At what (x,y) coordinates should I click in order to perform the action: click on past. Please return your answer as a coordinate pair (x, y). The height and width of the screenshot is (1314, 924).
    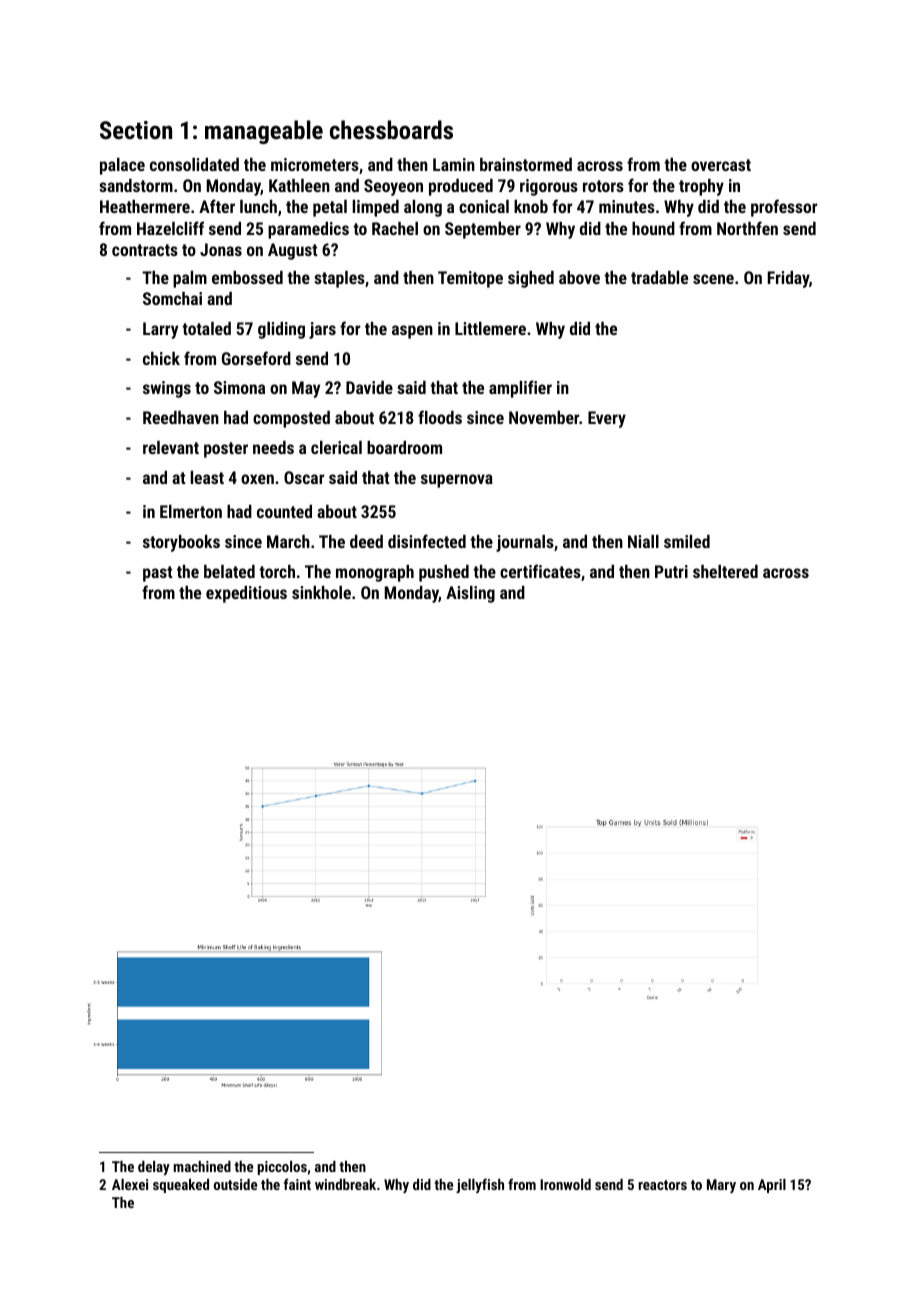
    Looking at the image, I should click on (157, 574).
